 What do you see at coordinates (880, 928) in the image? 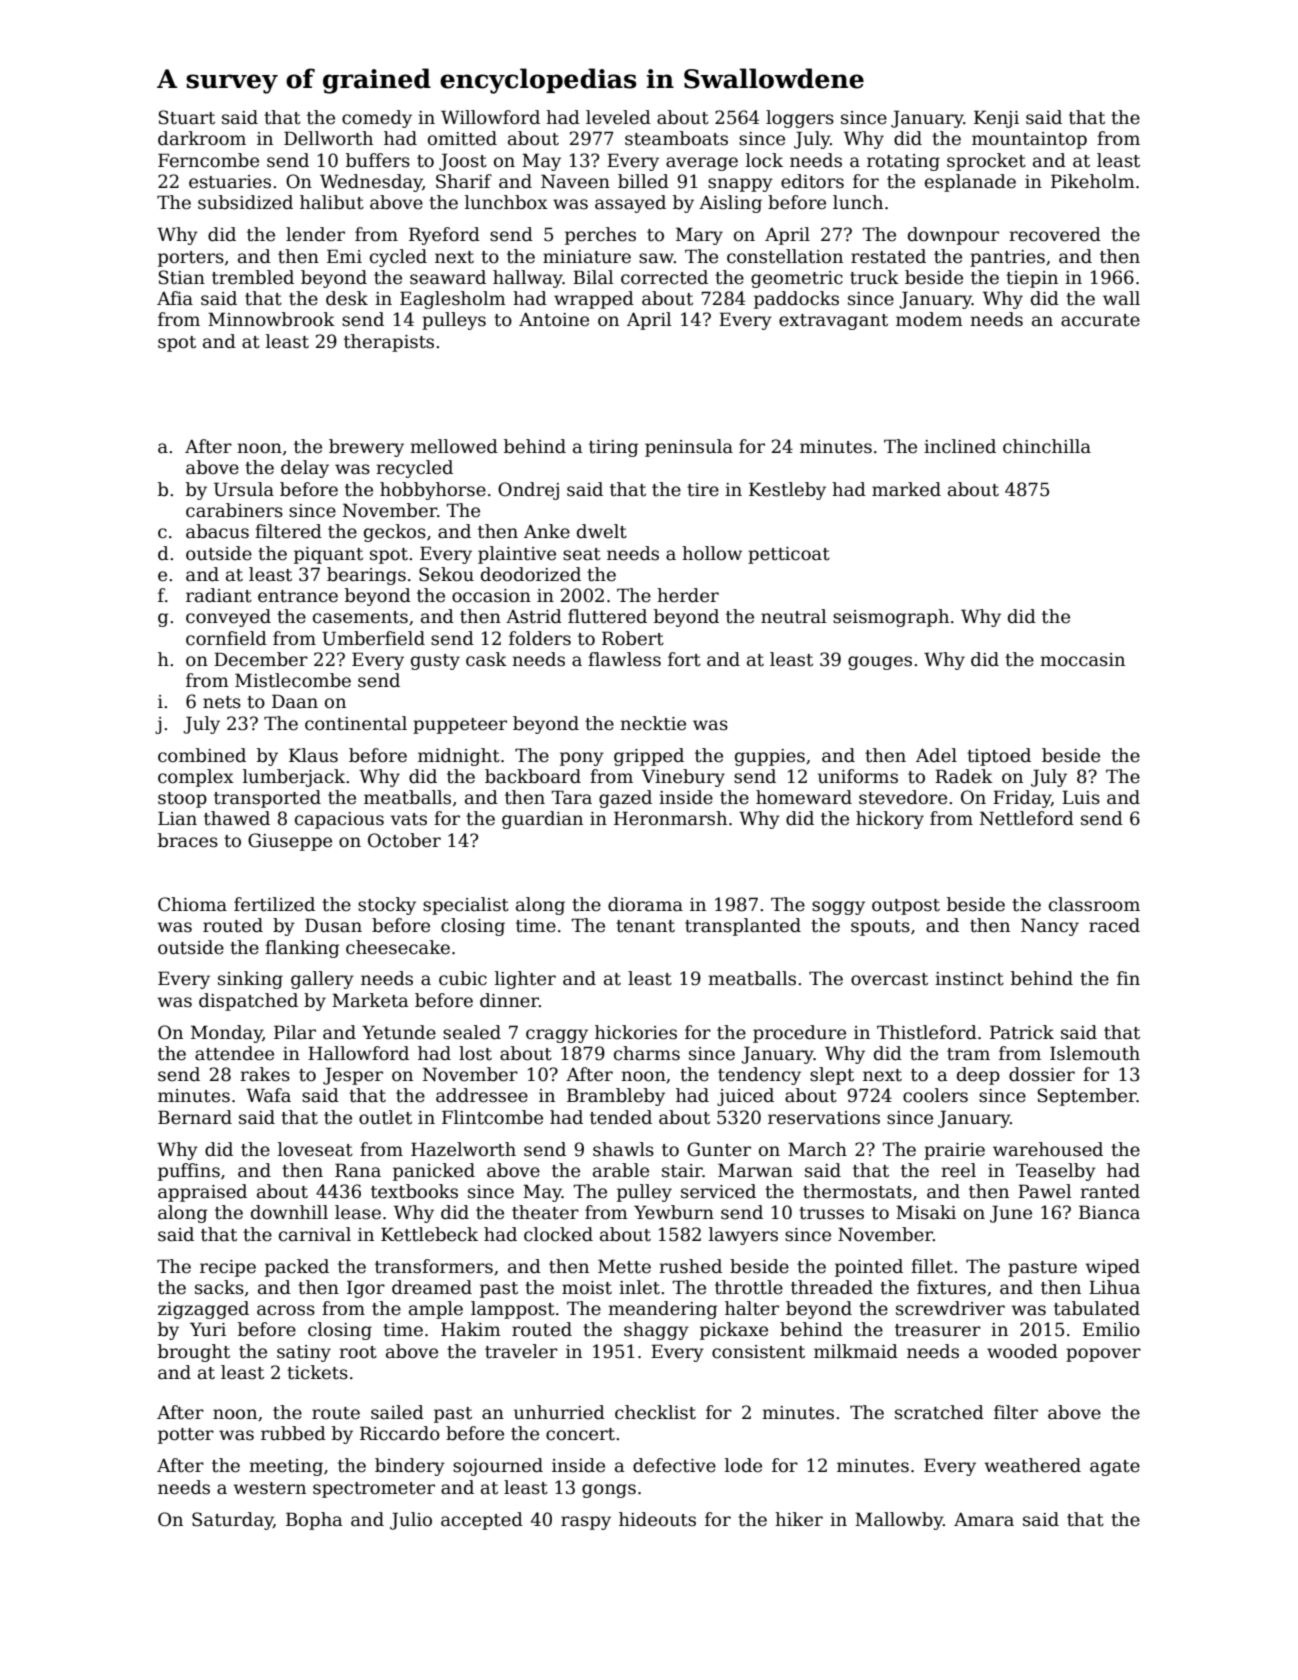
I see `spouts` at bounding box center [880, 928].
